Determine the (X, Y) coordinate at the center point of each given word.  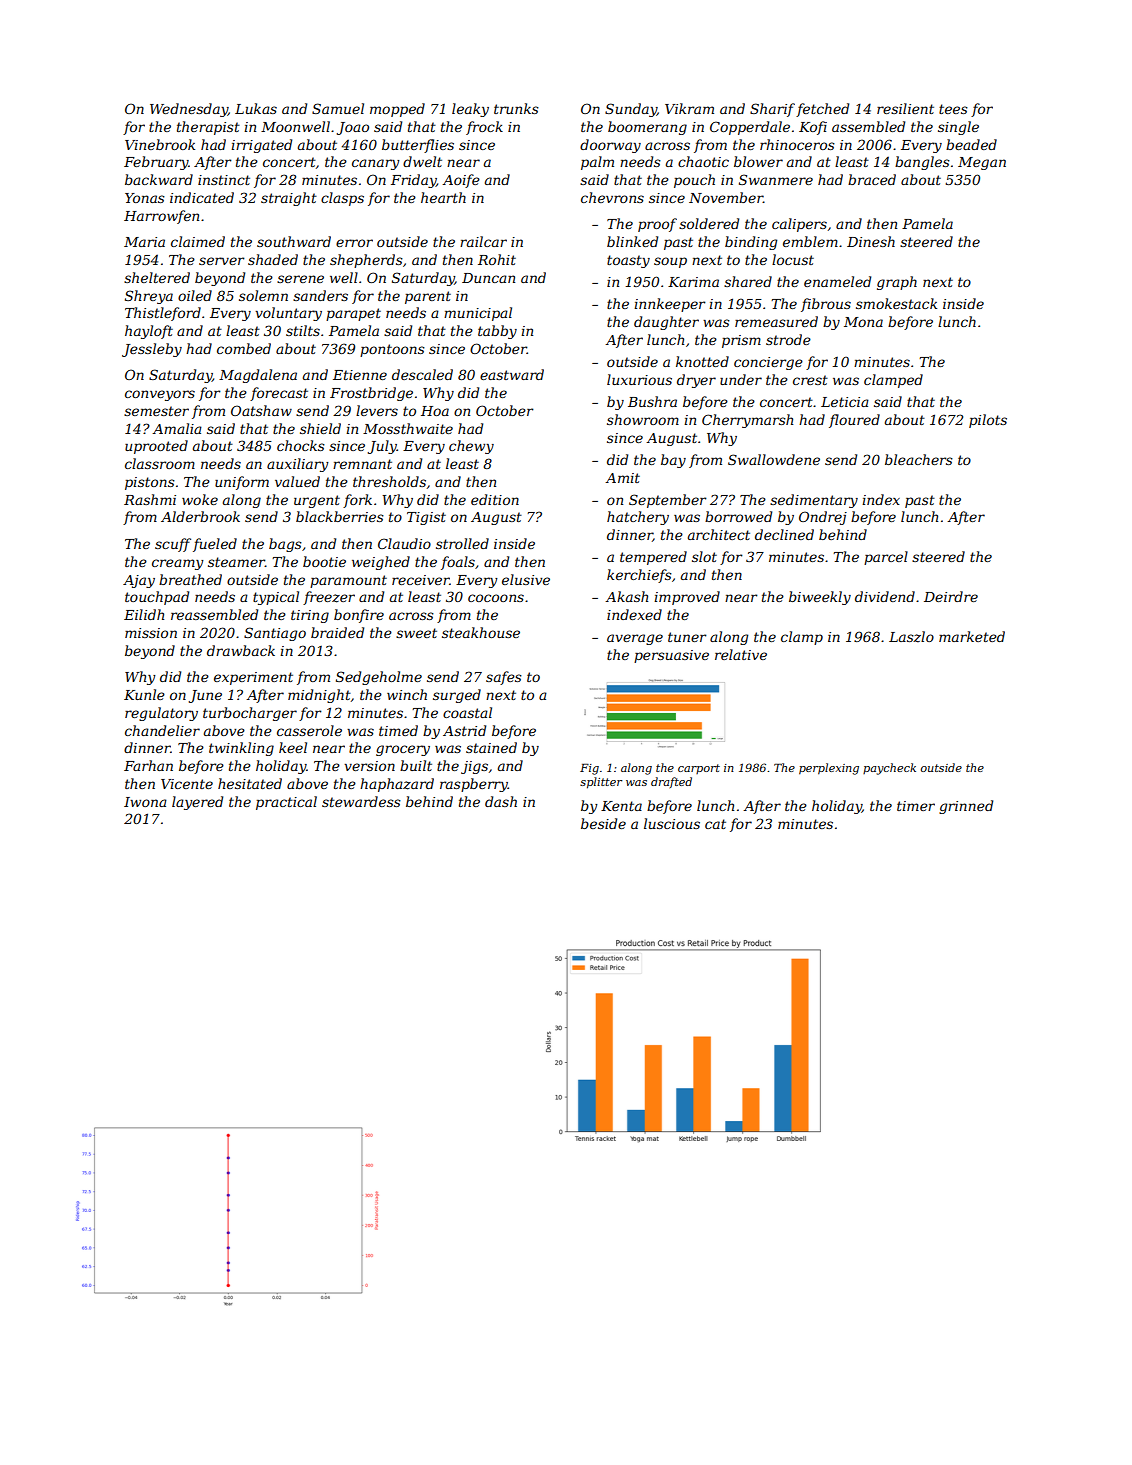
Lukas (256, 108)
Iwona (145, 802)
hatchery (638, 518)
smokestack (896, 303)
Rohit (497, 259)
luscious (672, 823)
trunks (516, 108)
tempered (653, 558)
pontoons (392, 350)
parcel (886, 558)
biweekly (820, 598)
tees (953, 109)
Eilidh (144, 614)
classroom (160, 463)
